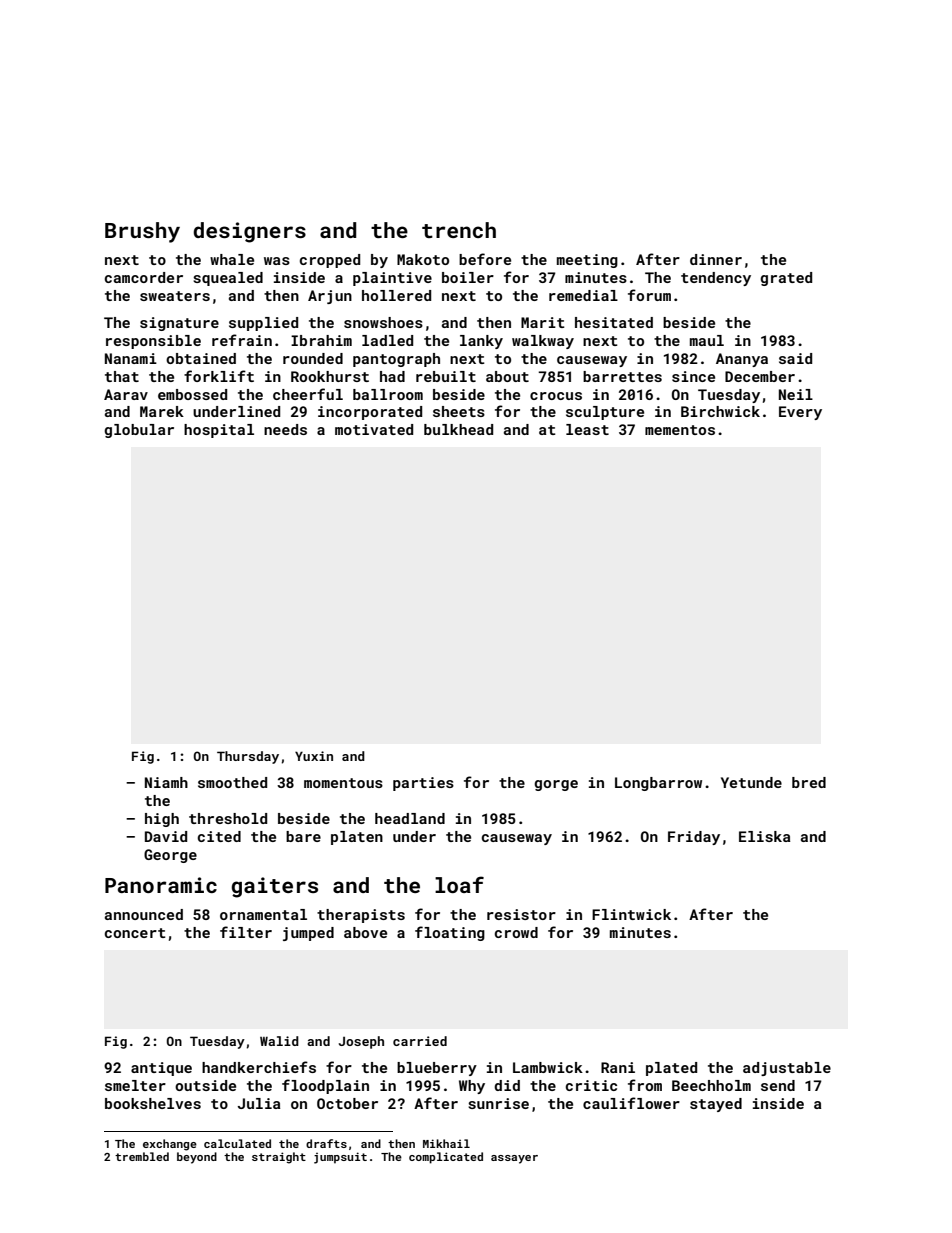  Describe the element at coordinates (314, 756) in the page. I see `Yuxin` at that location.
